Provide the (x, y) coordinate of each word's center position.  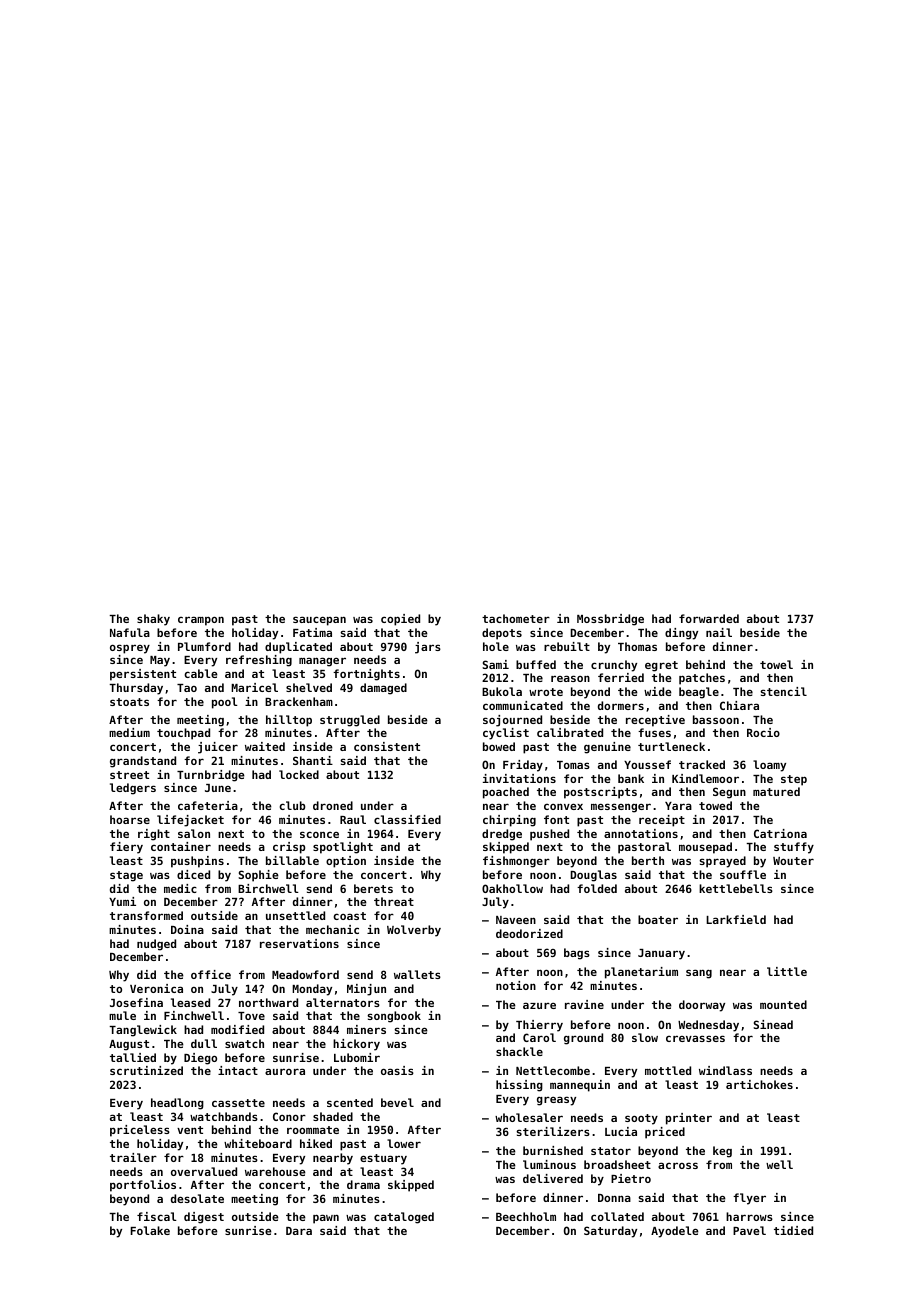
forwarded (709, 618)
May (160, 661)
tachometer (516, 618)
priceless (140, 1131)
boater (658, 919)
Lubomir (357, 1057)
